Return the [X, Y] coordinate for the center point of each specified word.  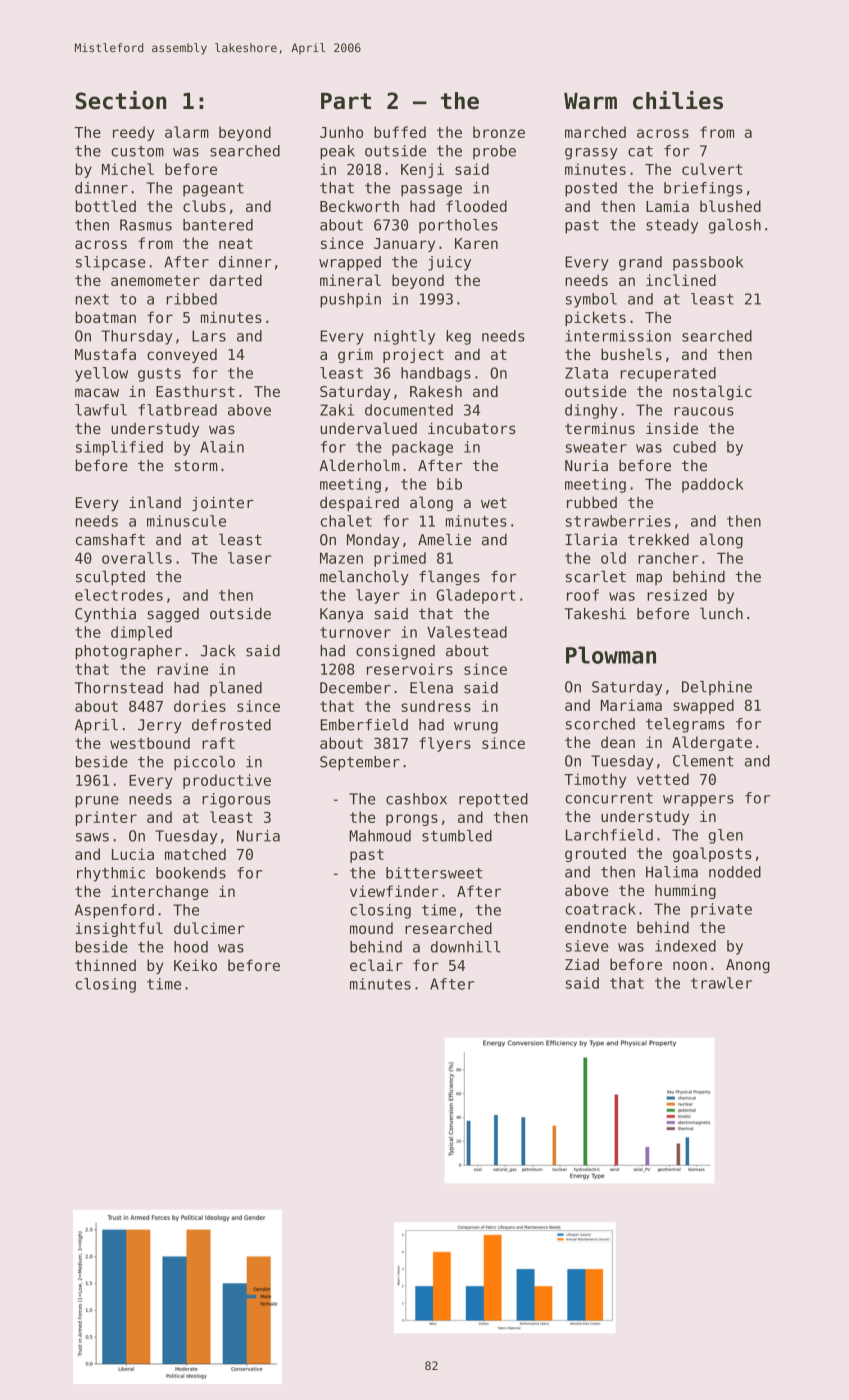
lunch [721, 613]
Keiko [195, 965]
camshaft [110, 540]
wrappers [698, 801]
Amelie [444, 539]
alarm [187, 132]
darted [236, 280]
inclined [681, 280]
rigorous [236, 800]
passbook [708, 263]
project [413, 355]
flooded [476, 206]
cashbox [416, 799]
